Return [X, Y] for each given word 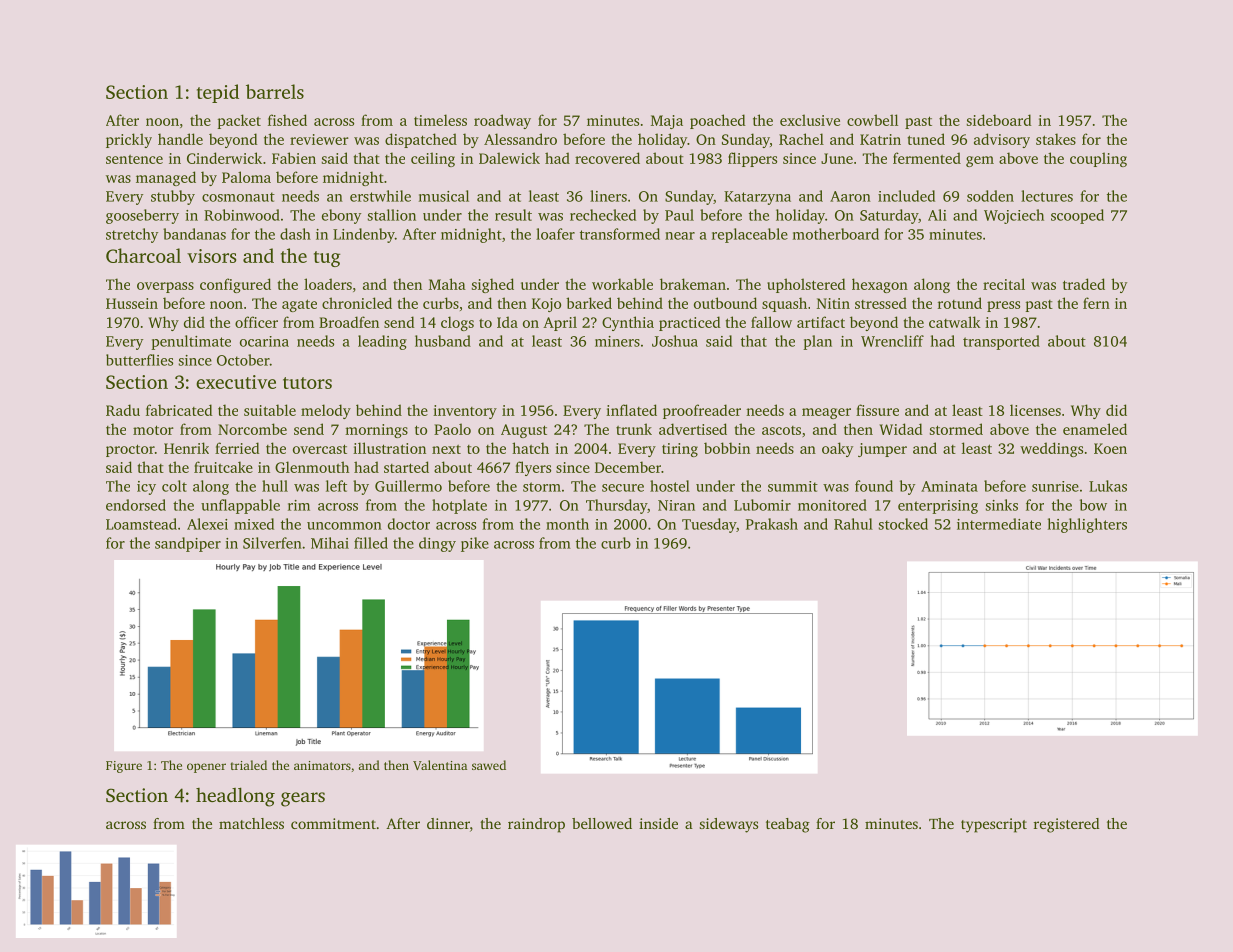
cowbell [872, 120]
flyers [533, 468]
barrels [275, 91]
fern [1096, 303]
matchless [251, 823]
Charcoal [143, 255]
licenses [1035, 410]
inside [658, 823]
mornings [376, 431]
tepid [218, 93]
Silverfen [272, 543]
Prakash [772, 524]
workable [622, 284]
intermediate [999, 524]
